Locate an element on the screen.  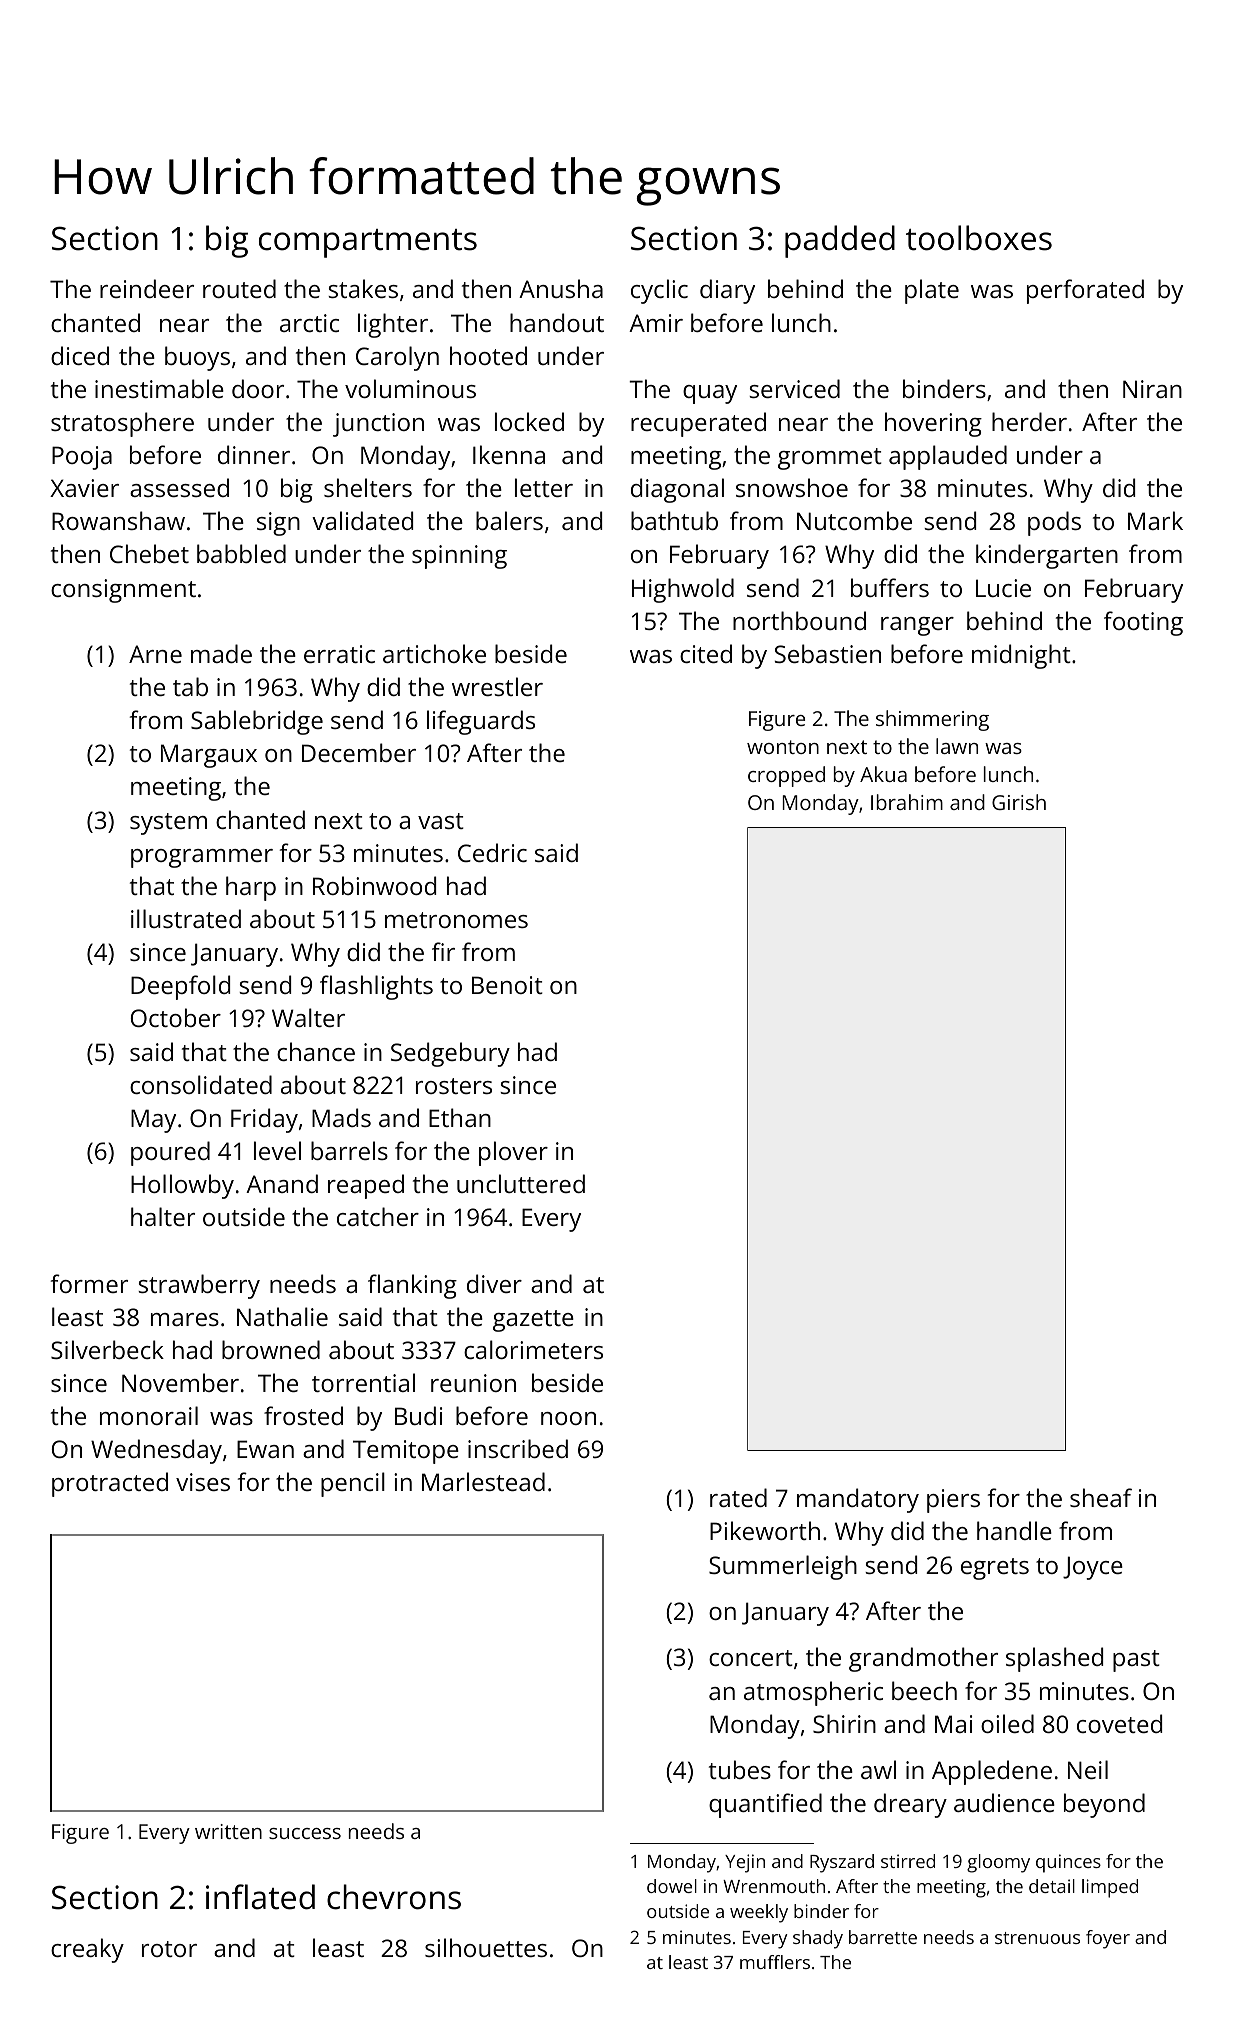
cited is located at coordinates (706, 653).
